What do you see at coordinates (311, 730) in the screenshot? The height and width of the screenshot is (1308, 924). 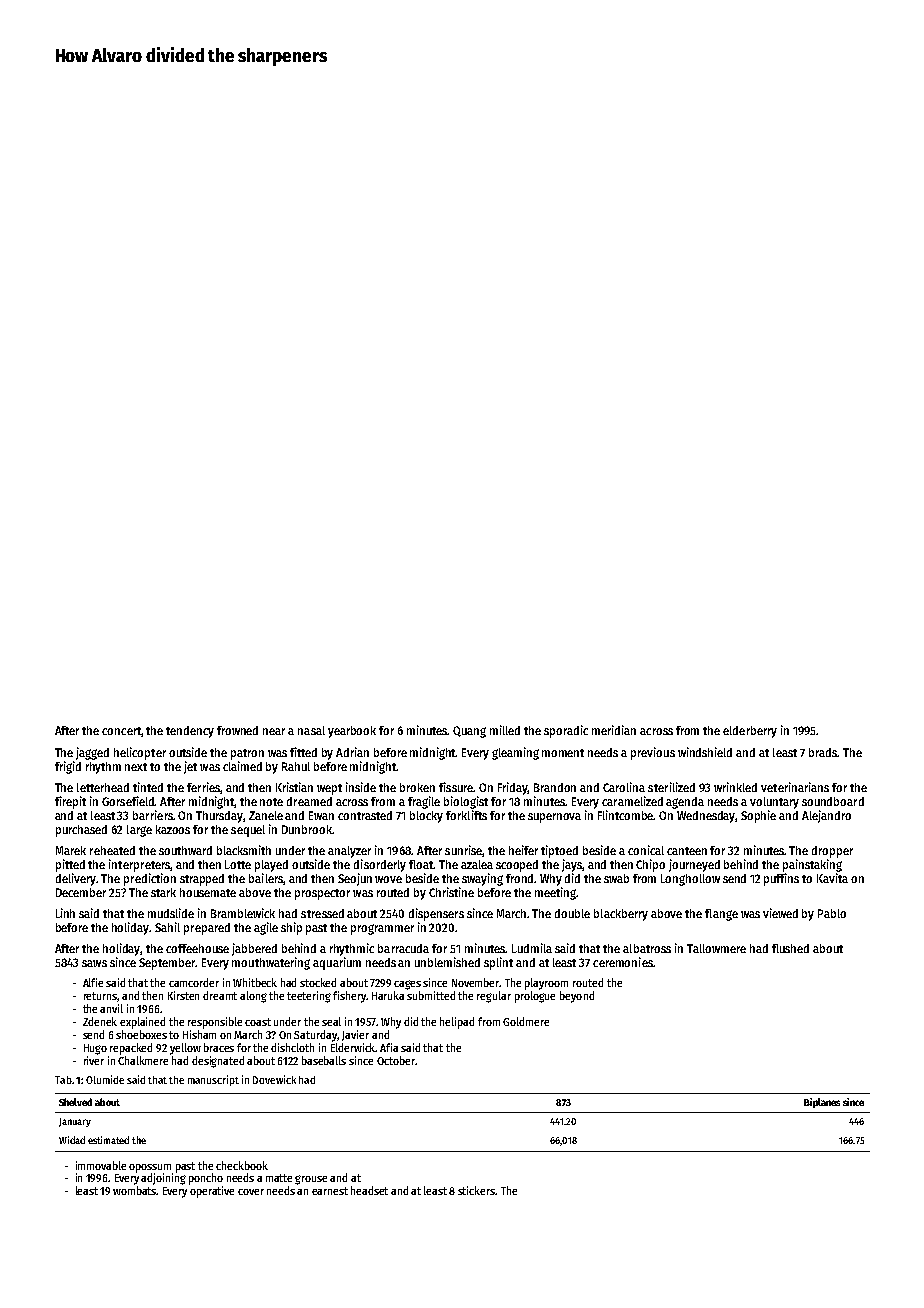 I see `nasal` at bounding box center [311, 730].
